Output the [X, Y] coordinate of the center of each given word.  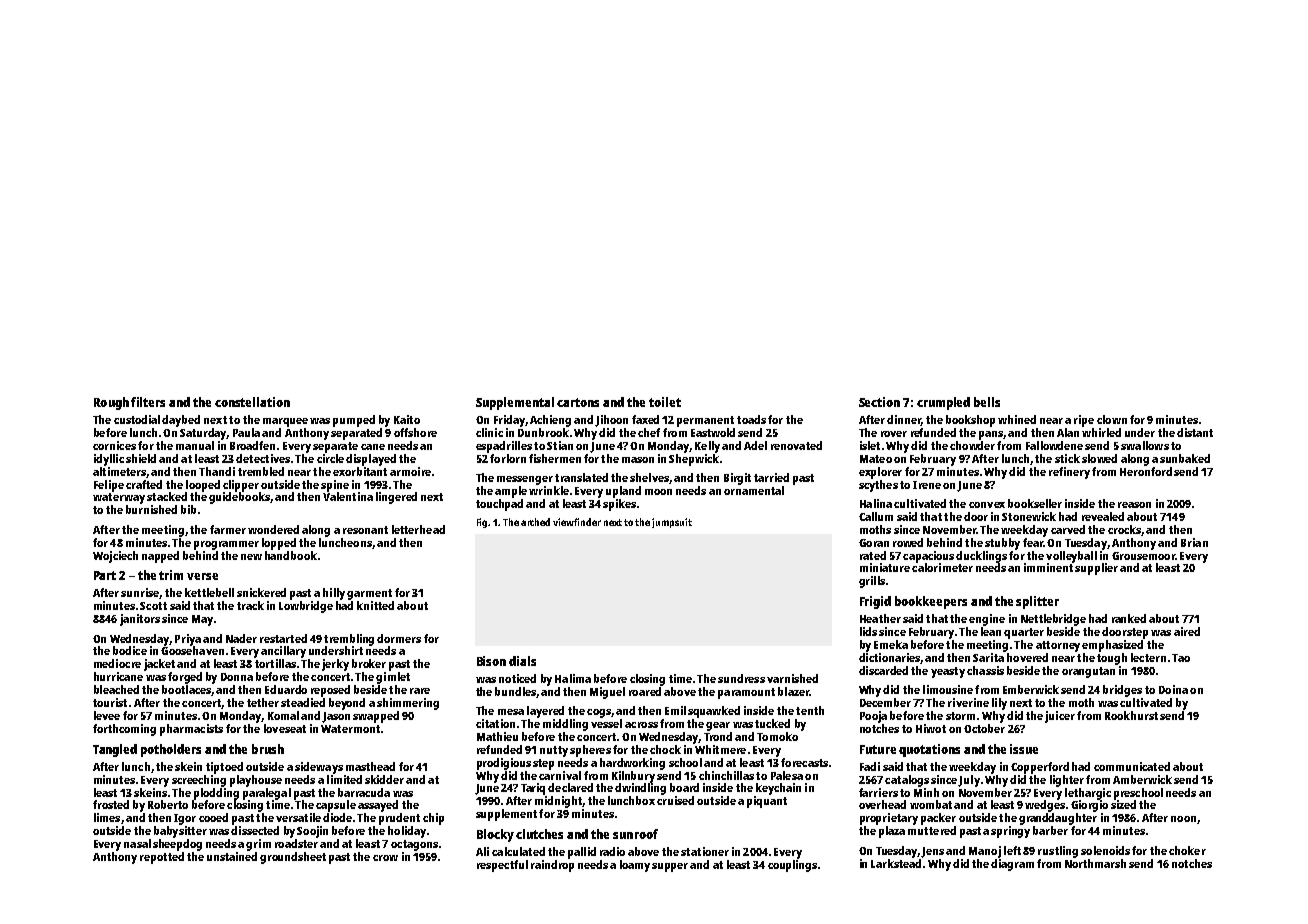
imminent [1048, 567]
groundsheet [293, 858]
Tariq [533, 789]
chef [649, 432]
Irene [927, 485]
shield [141, 458]
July [969, 781]
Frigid [875, 602]
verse [202, 576]
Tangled [115, 750]
